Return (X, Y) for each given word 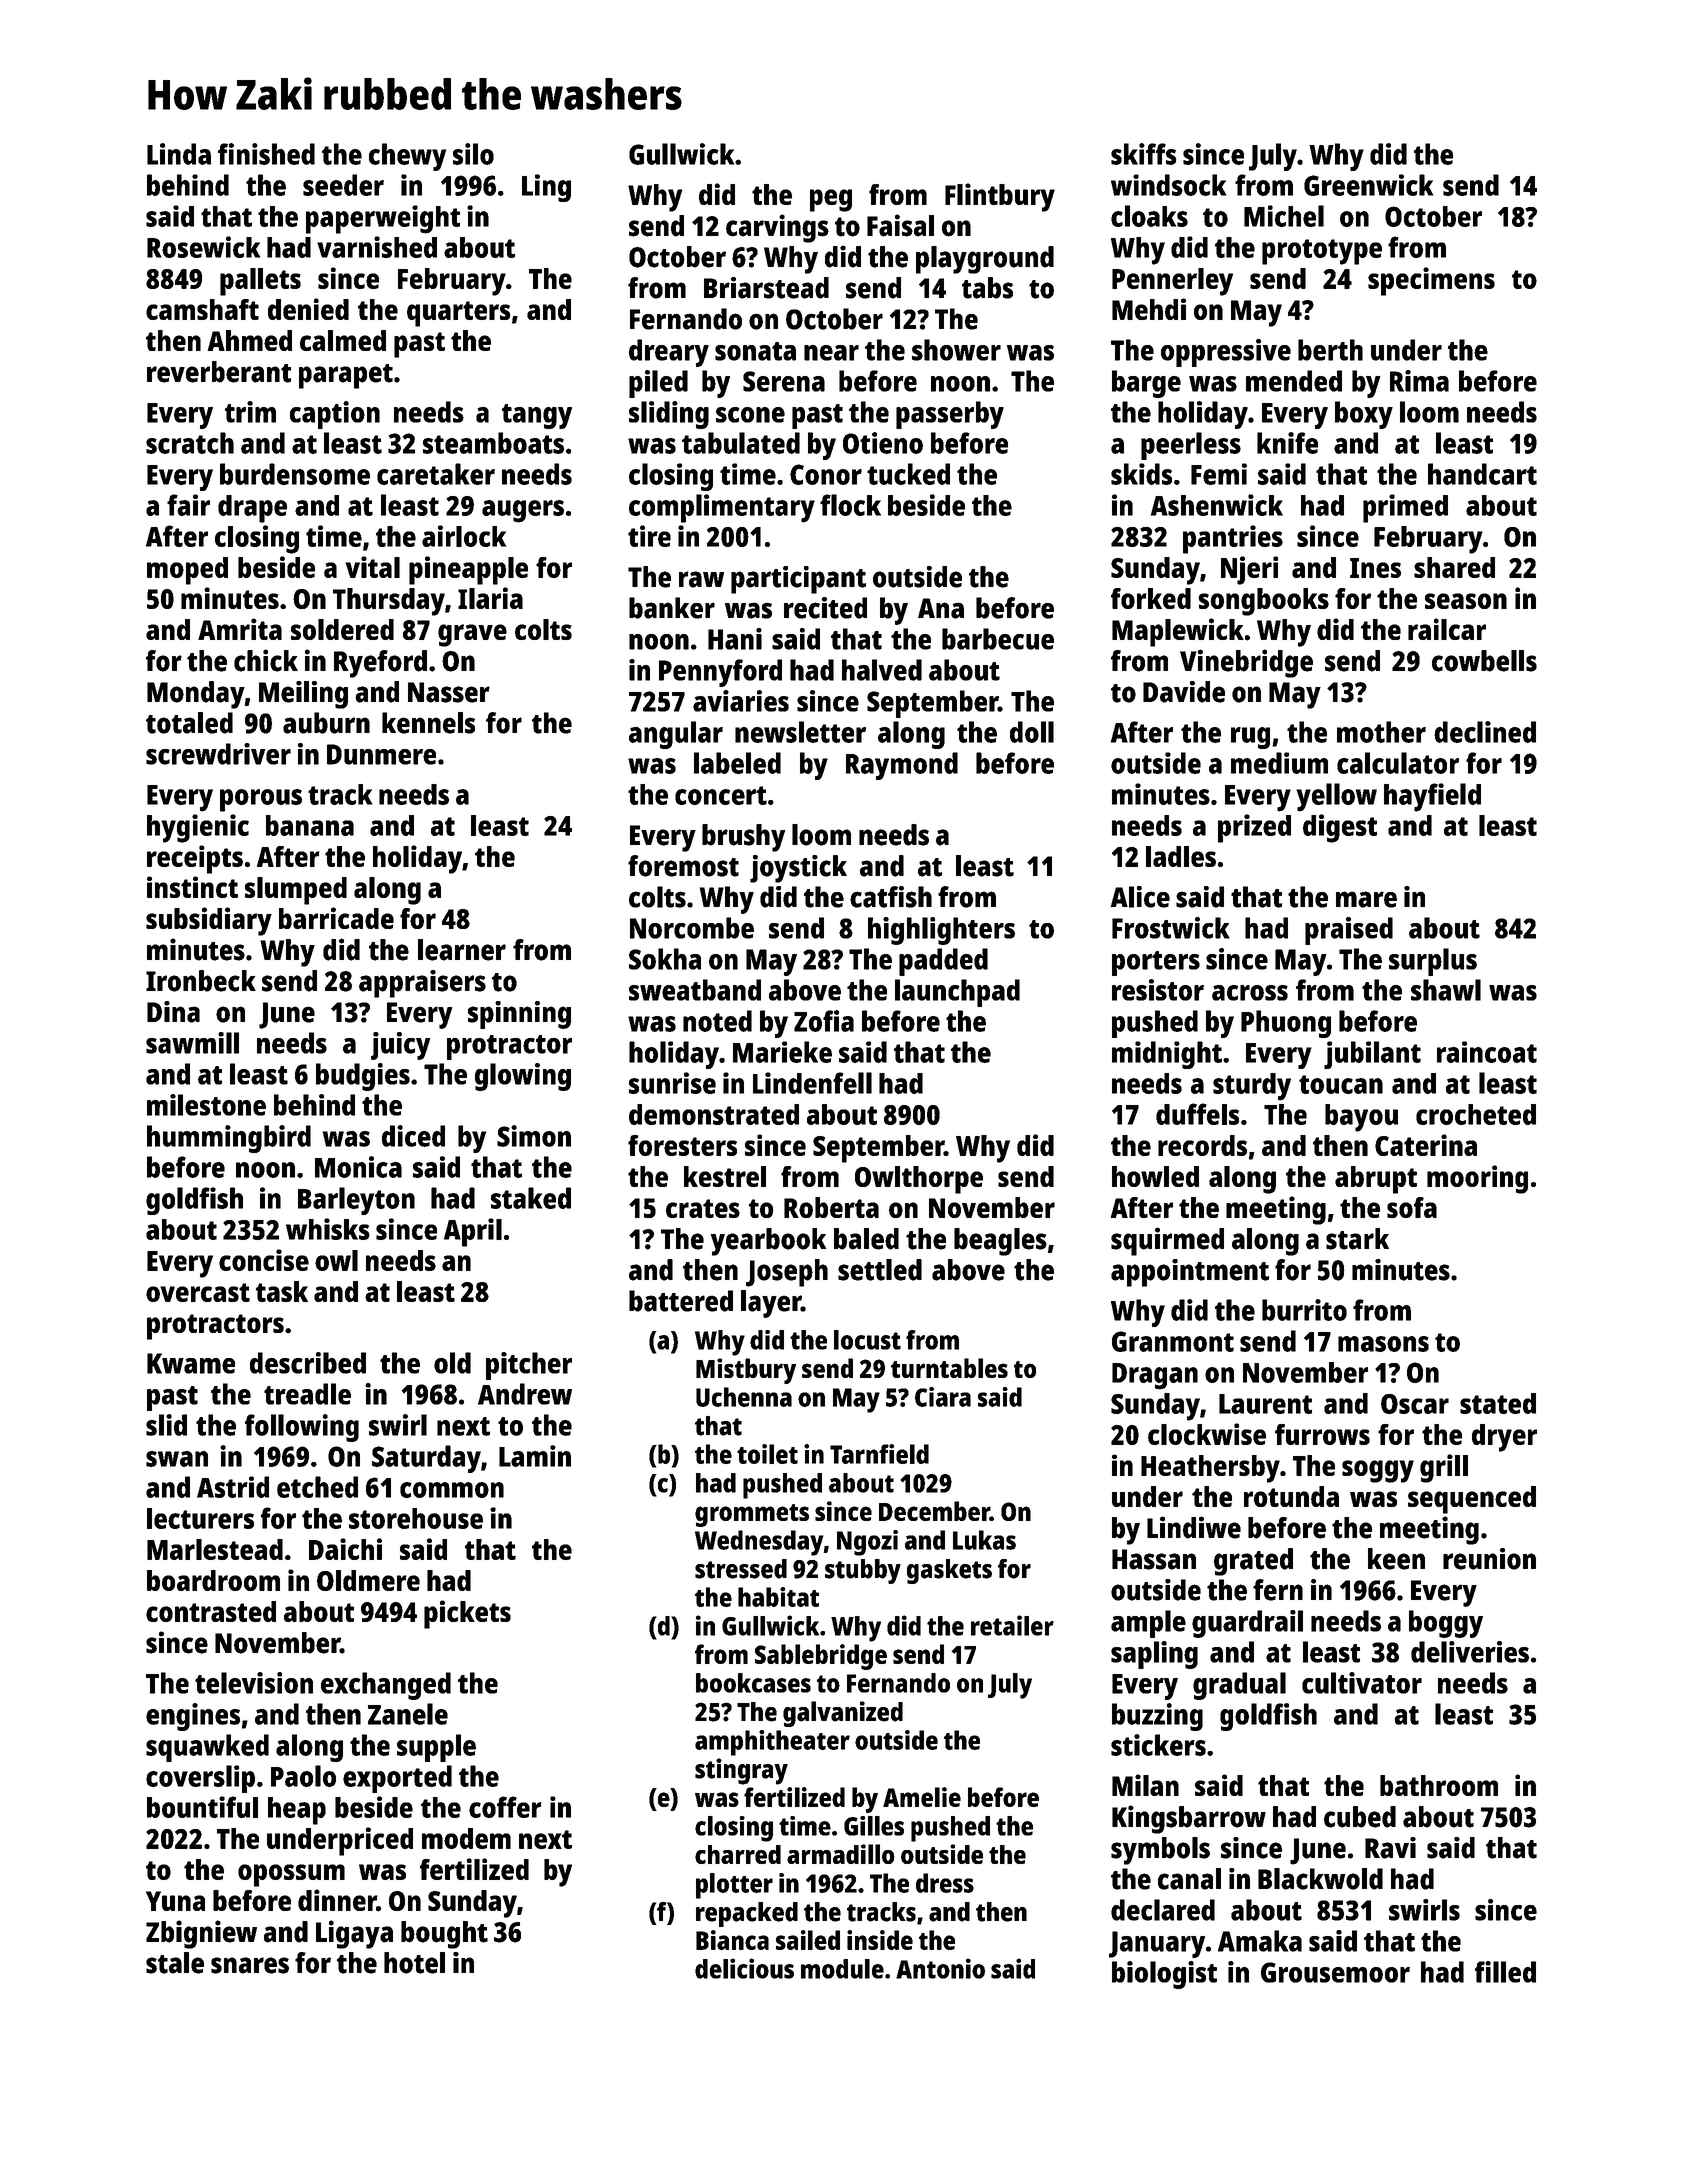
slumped (296, 891)
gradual (1239, 1686)
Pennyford (720, 673)
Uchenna (744, 1397)
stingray (741, 1771)
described (308, 1363)
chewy (407, 157)
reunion (1489, 1559)
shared (1454, 567)
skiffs (1144, 154)
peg (831, 200)
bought (444, 1935)
